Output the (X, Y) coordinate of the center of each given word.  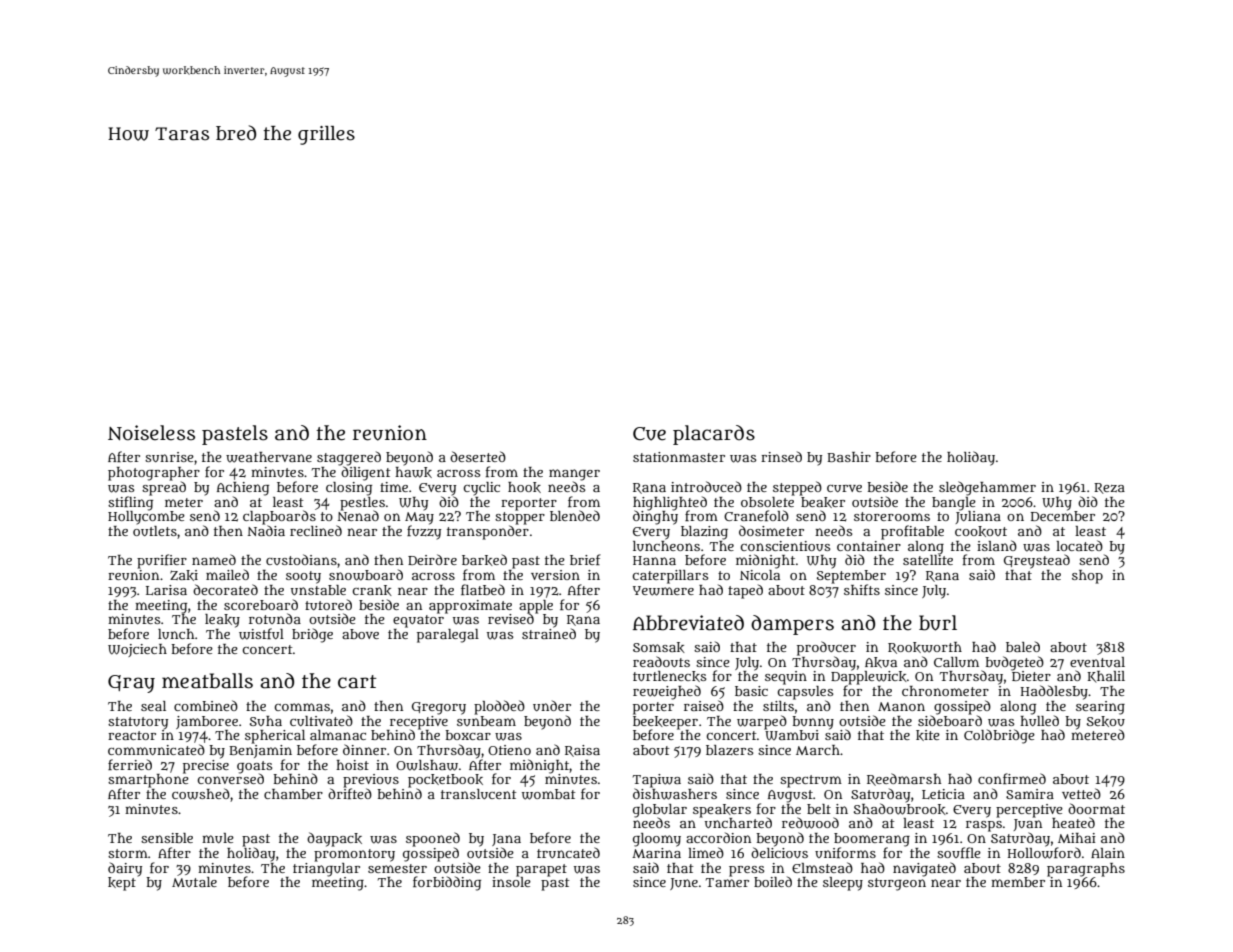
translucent (479, 794)
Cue (649, 434)
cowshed (201, 794)
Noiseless (151, 433)
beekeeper (665, 722)
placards (714, 435)
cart (357, 682)
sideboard (950, 720)
